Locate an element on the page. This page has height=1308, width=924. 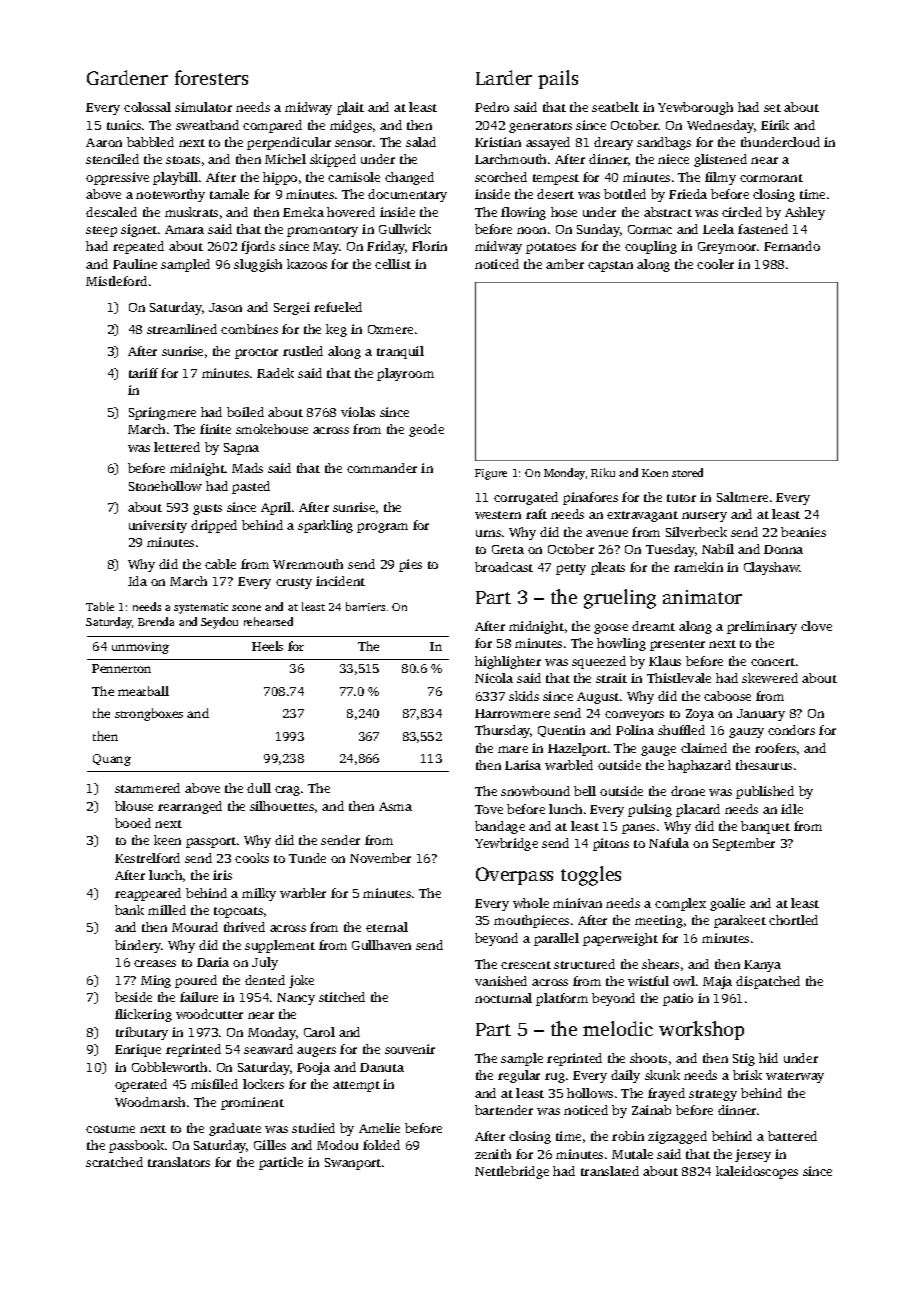
tamale is located at coordinates (229, 194).
